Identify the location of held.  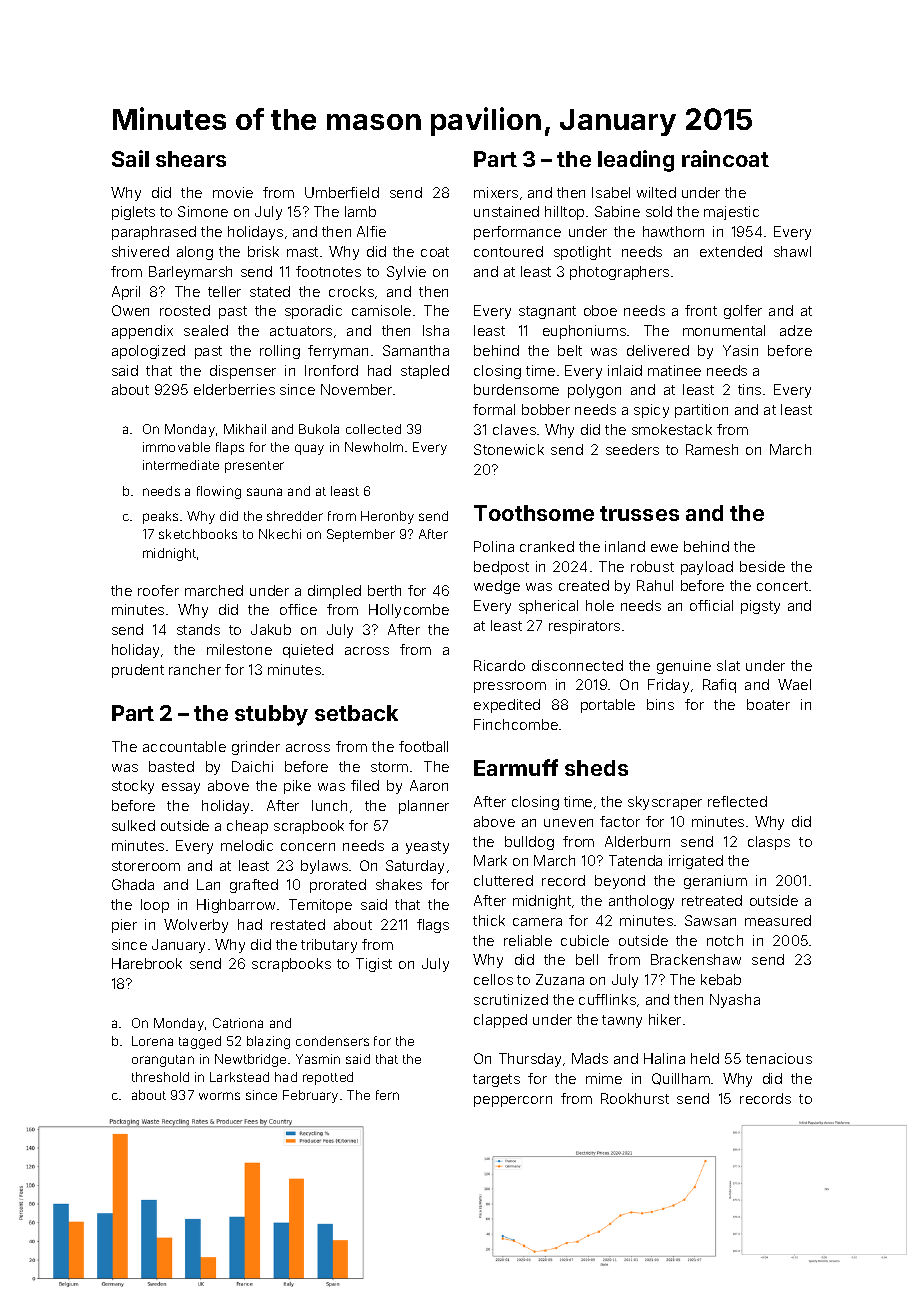
(705, 1058).
